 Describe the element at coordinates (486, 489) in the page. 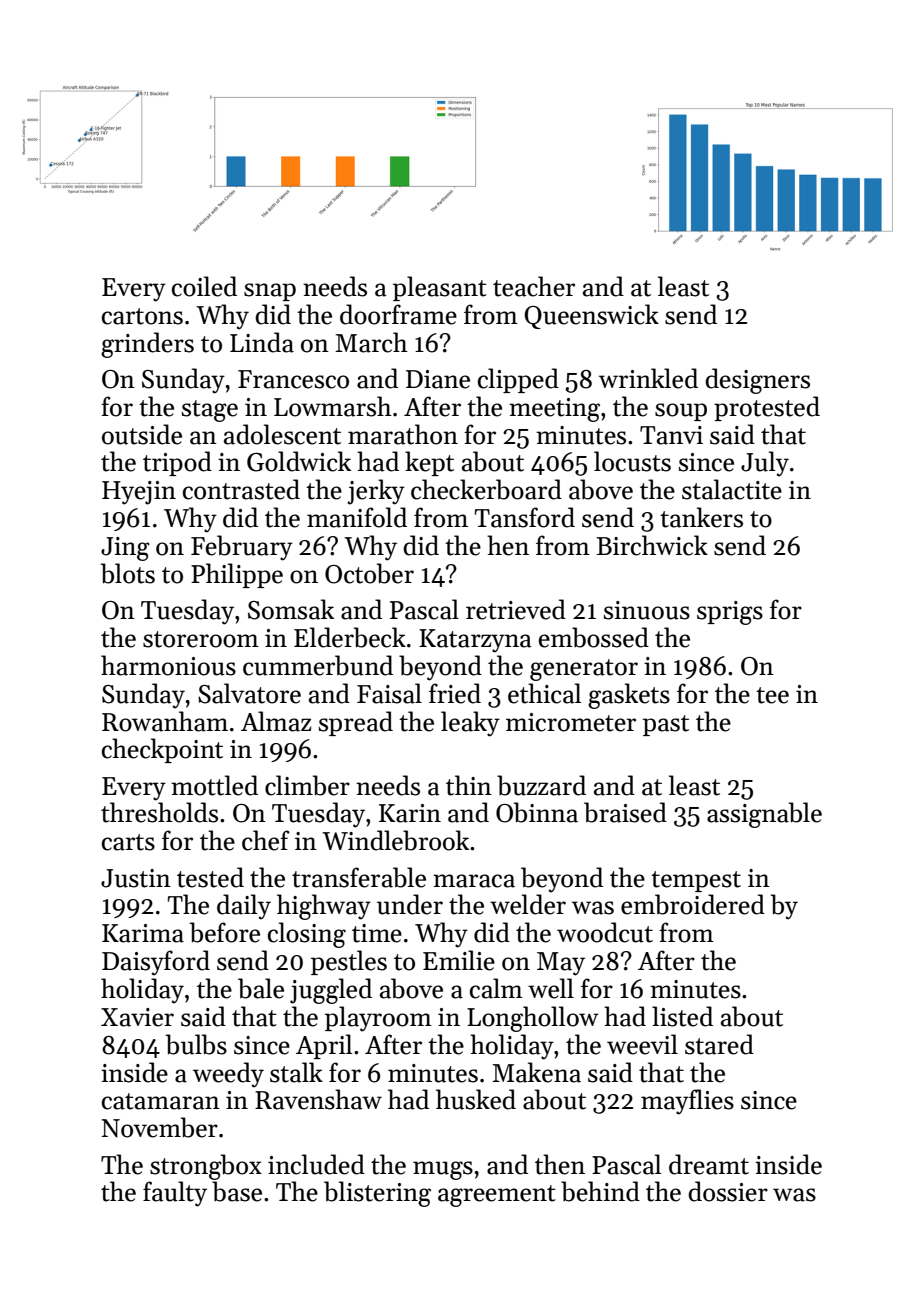

I see `checkerboard` at that location.
